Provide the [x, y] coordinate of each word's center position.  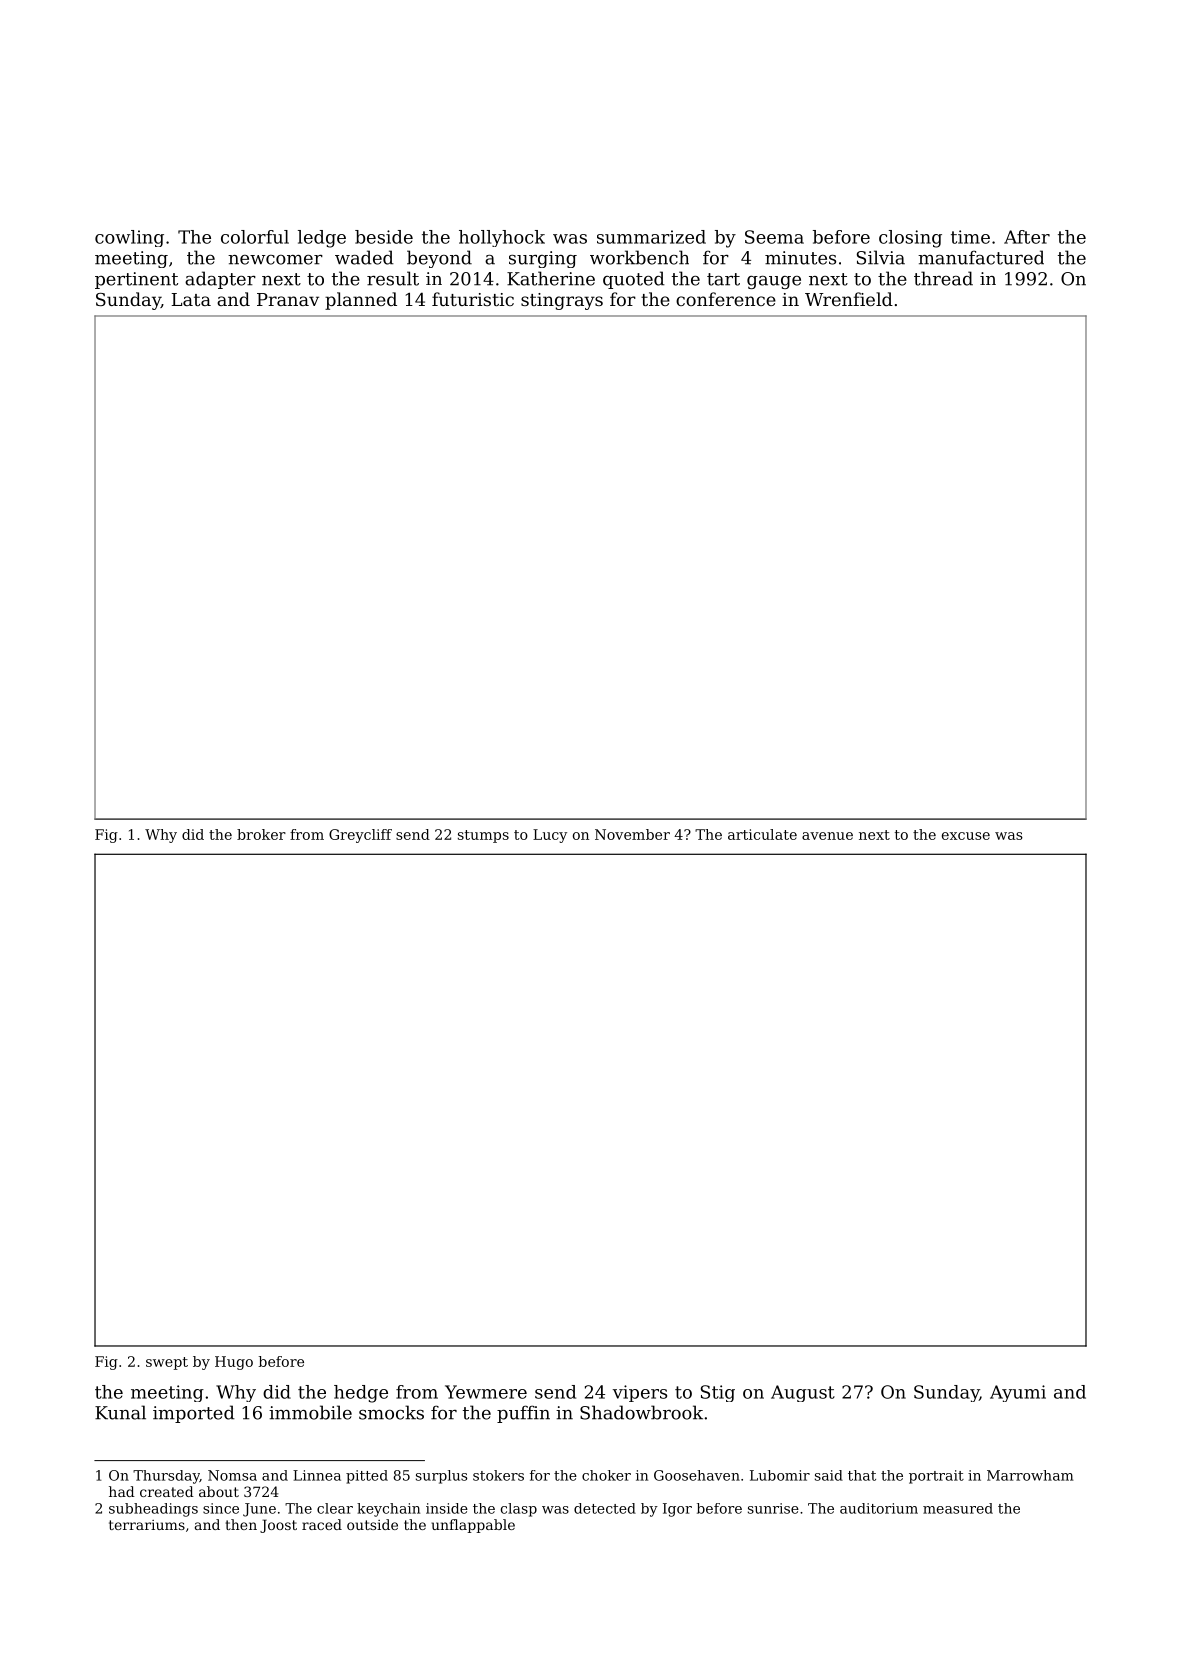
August [803, 1393]
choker [606, 1475]
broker [261, 834]
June [259, 1510]
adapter [220, 280]
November [632, 834]
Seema [774, 237]
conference [726, 299]
